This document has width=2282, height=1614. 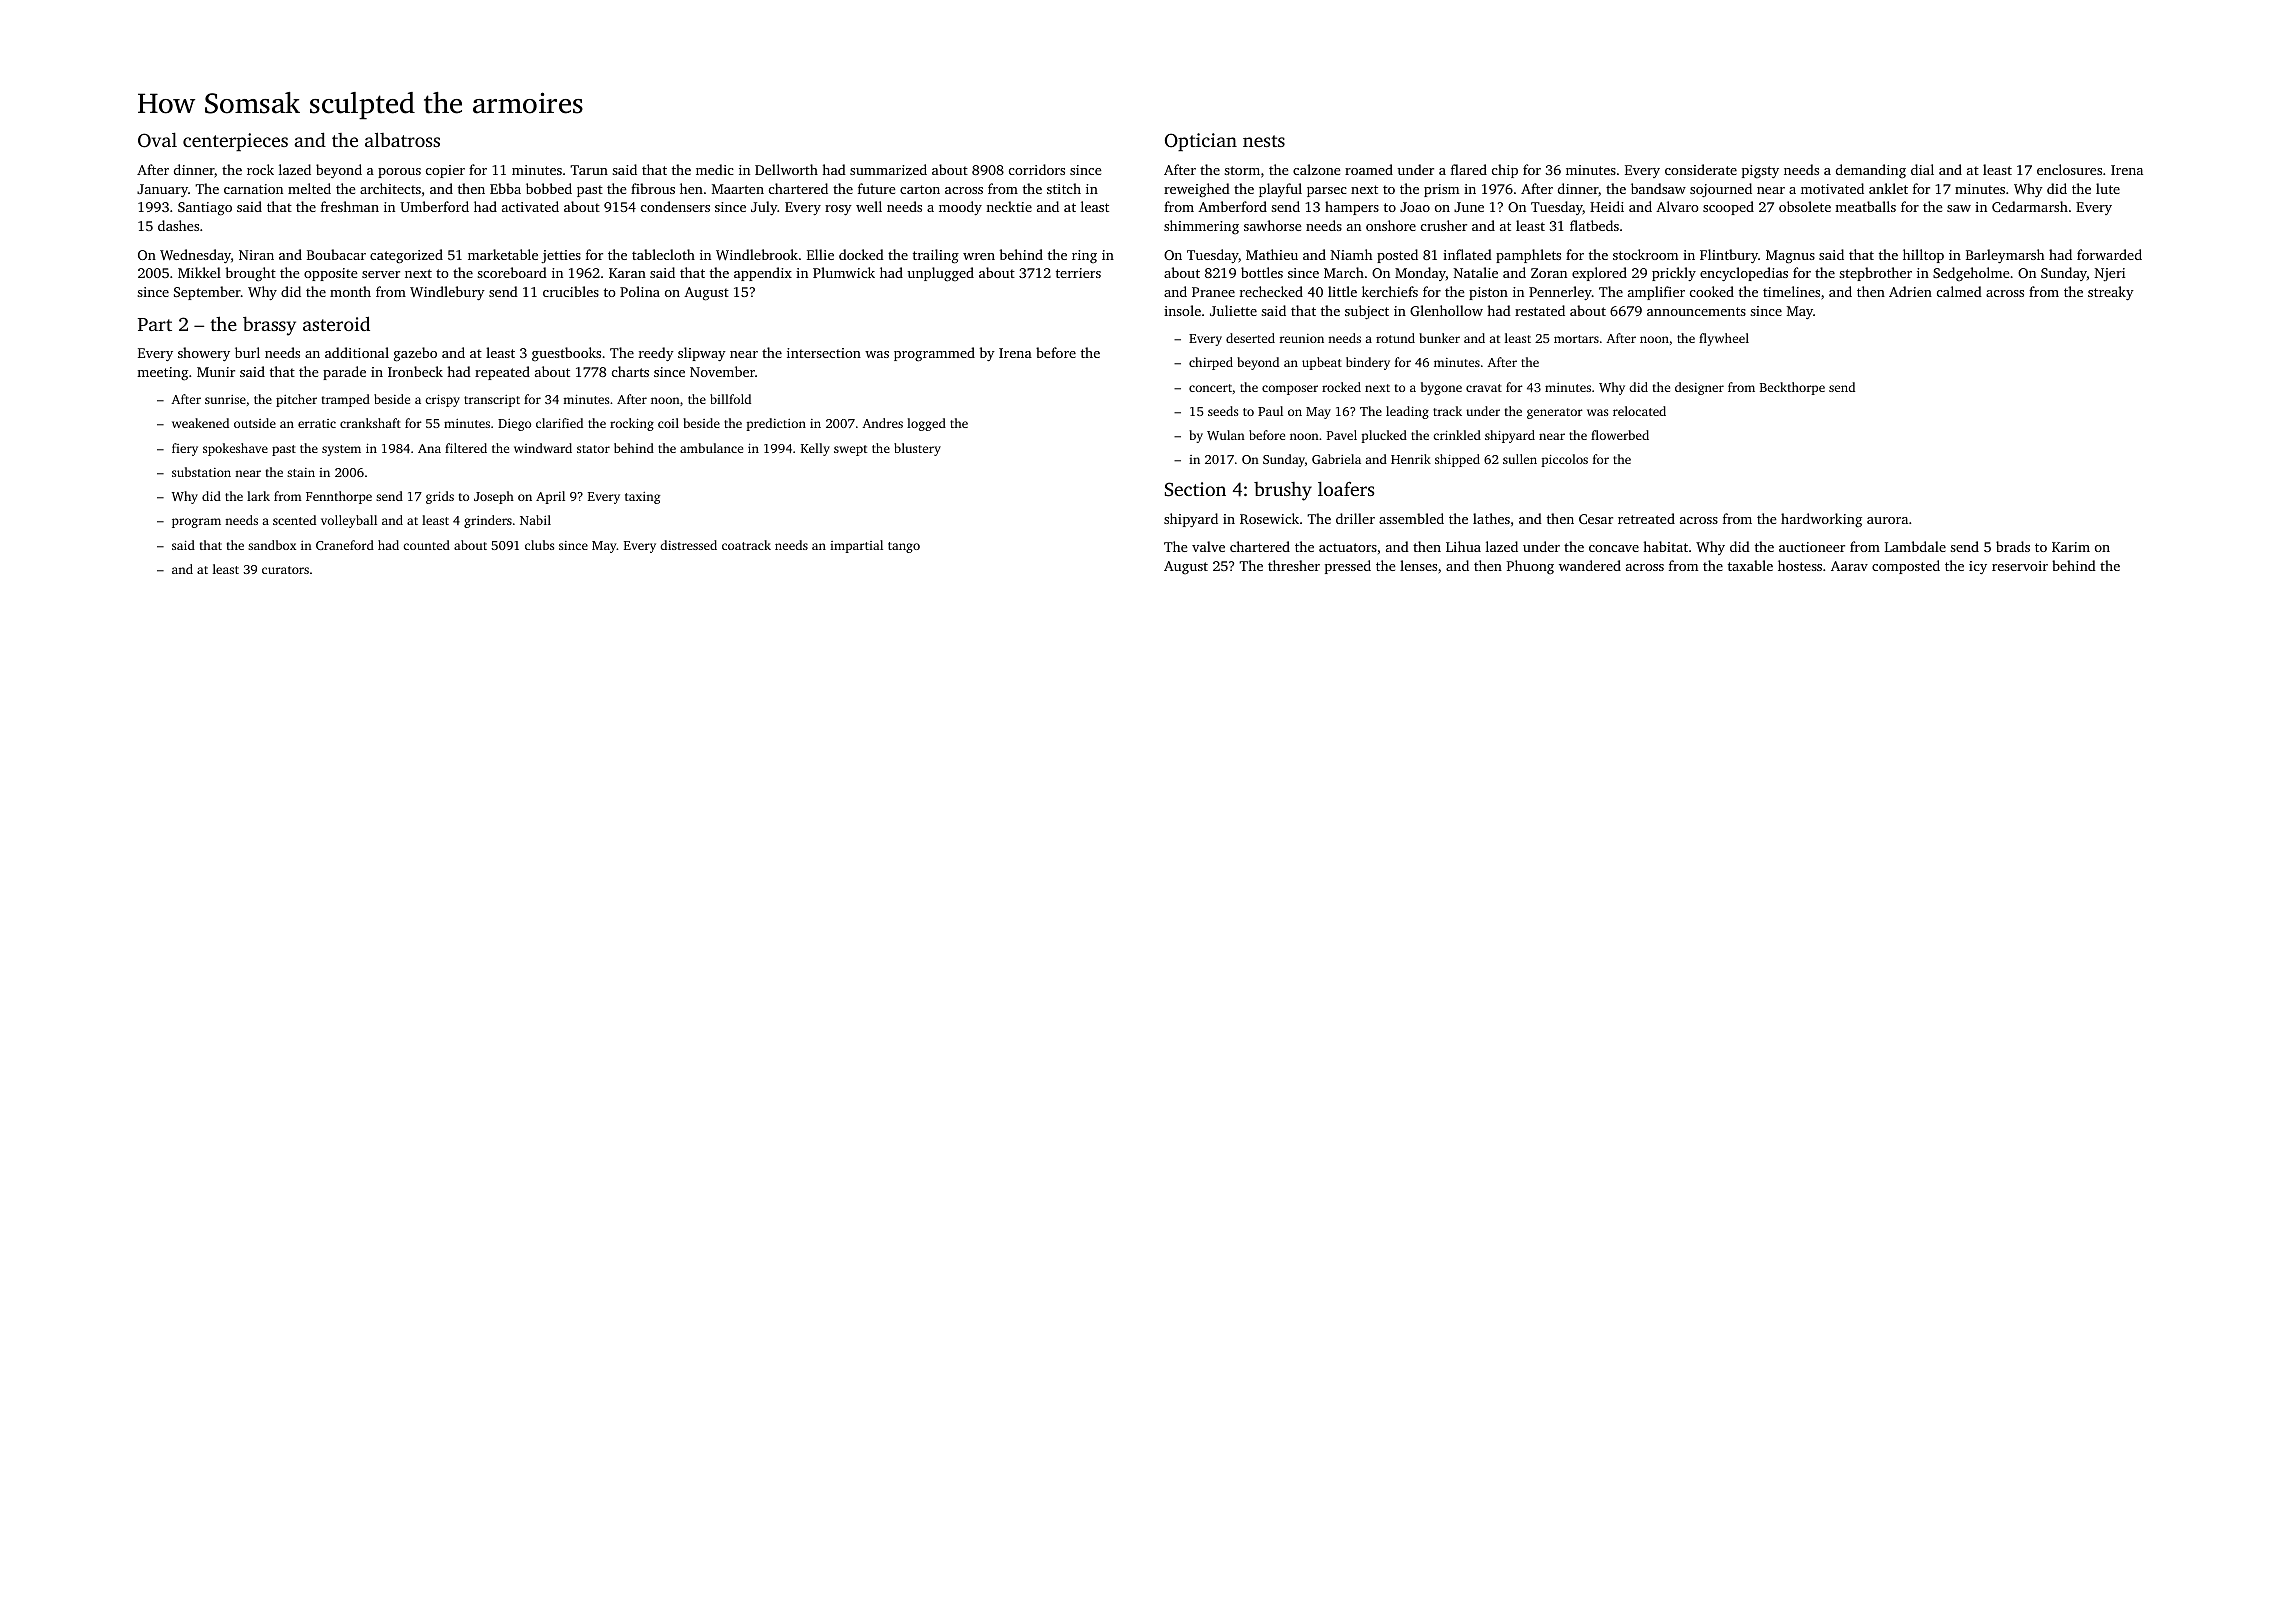 What do you see at coordinates (702, 354) in the document?
I see `slipway` at bounding box center [702, 354].
